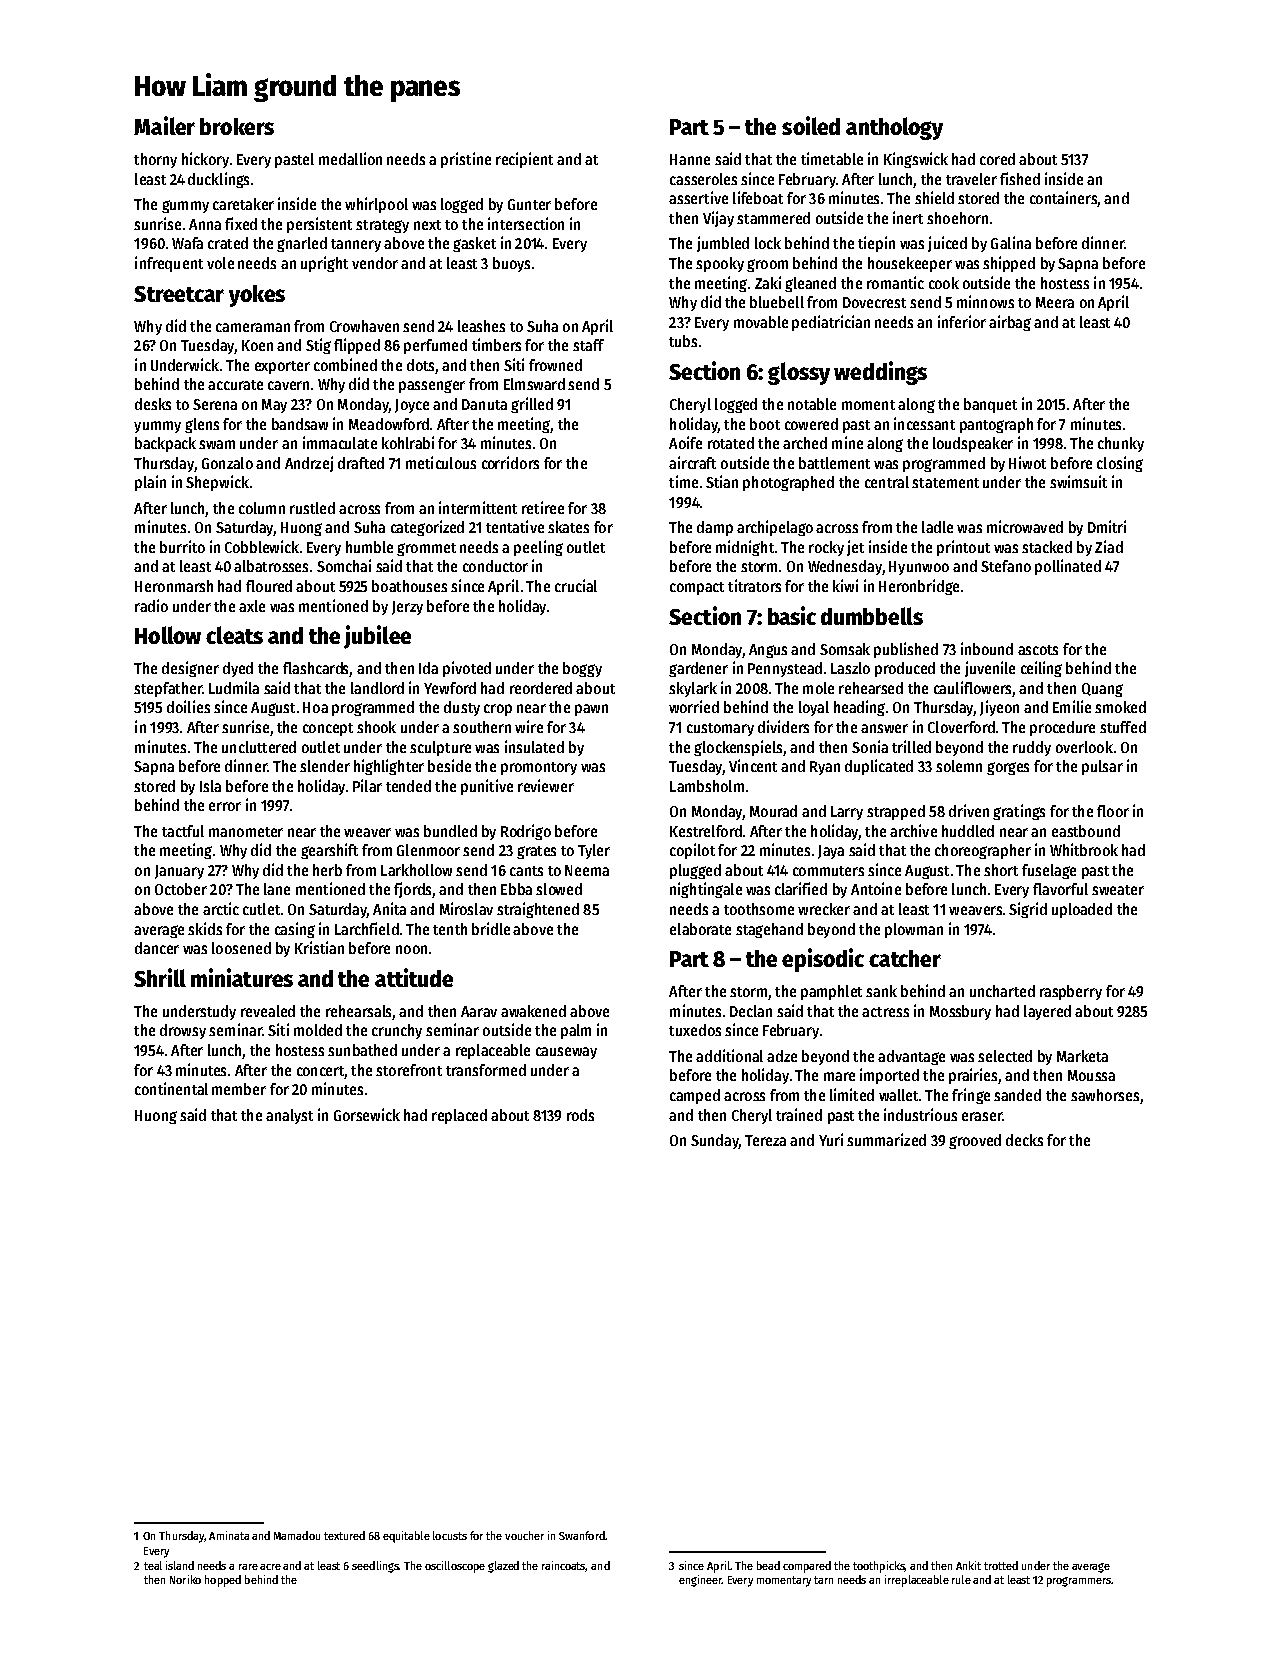  I want to click on Sonia, so click(870, 746).
